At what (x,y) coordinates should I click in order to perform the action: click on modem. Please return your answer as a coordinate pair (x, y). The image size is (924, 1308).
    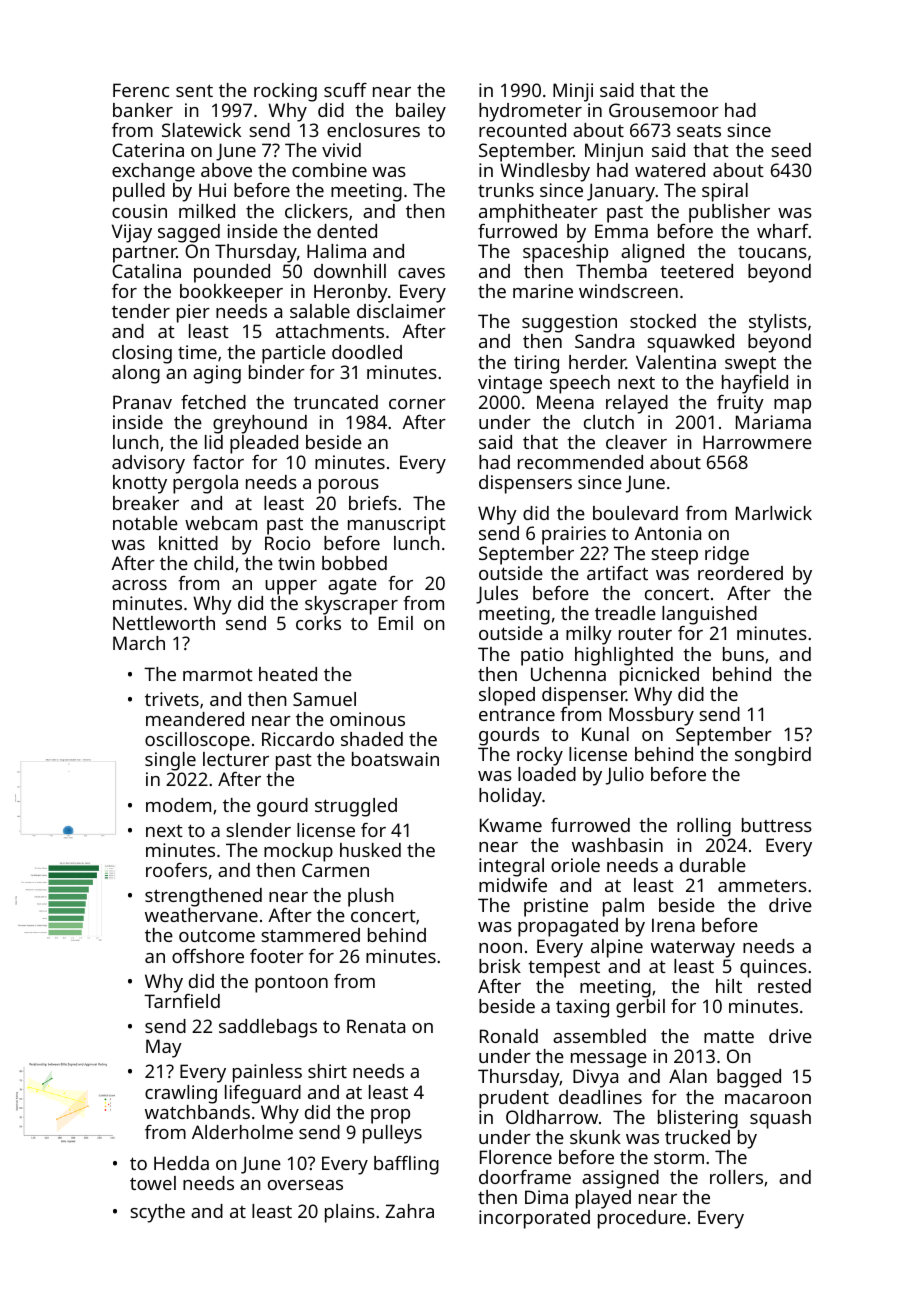
    Looking at the image, I should click on (178, 805).
